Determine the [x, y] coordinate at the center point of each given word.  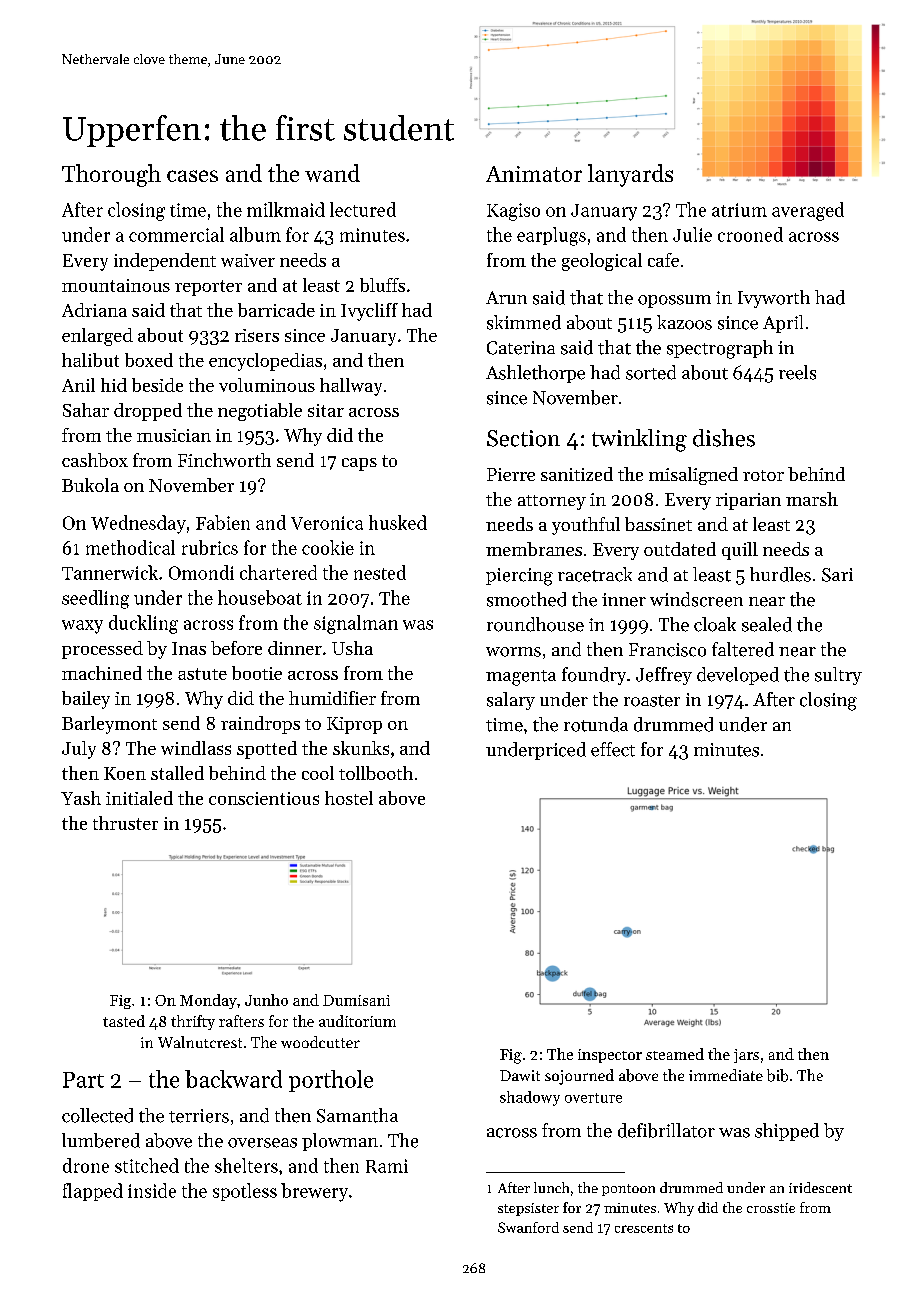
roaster [652, 701]
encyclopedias [265, 362]
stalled [177, 773]
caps [359, 464]
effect [613, 749]
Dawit [520, 1075]
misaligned [693, 476]
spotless [245, 1192]
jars [746, 1056]
